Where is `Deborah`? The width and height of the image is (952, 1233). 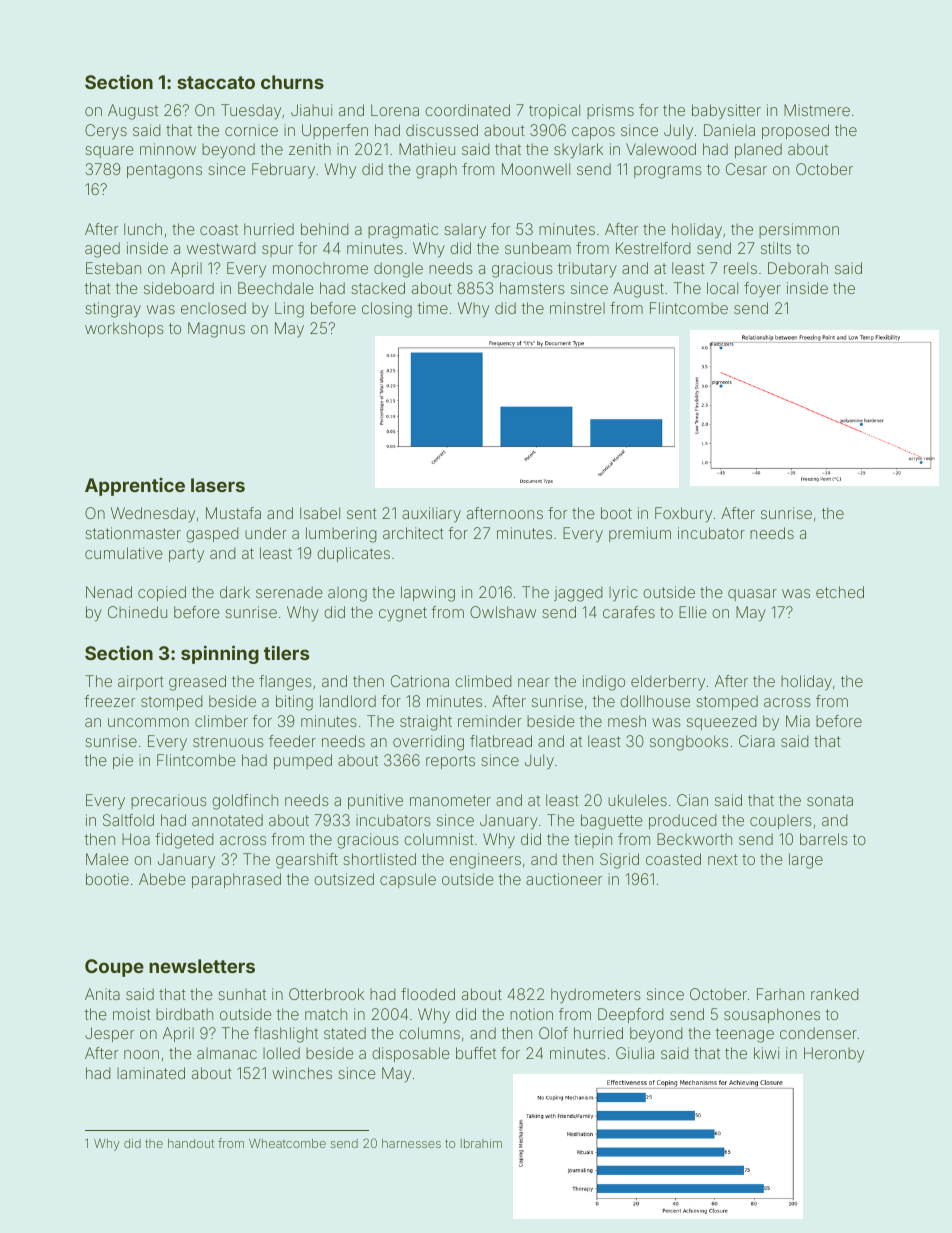 Deborah is located at coordinates (798, 268).
